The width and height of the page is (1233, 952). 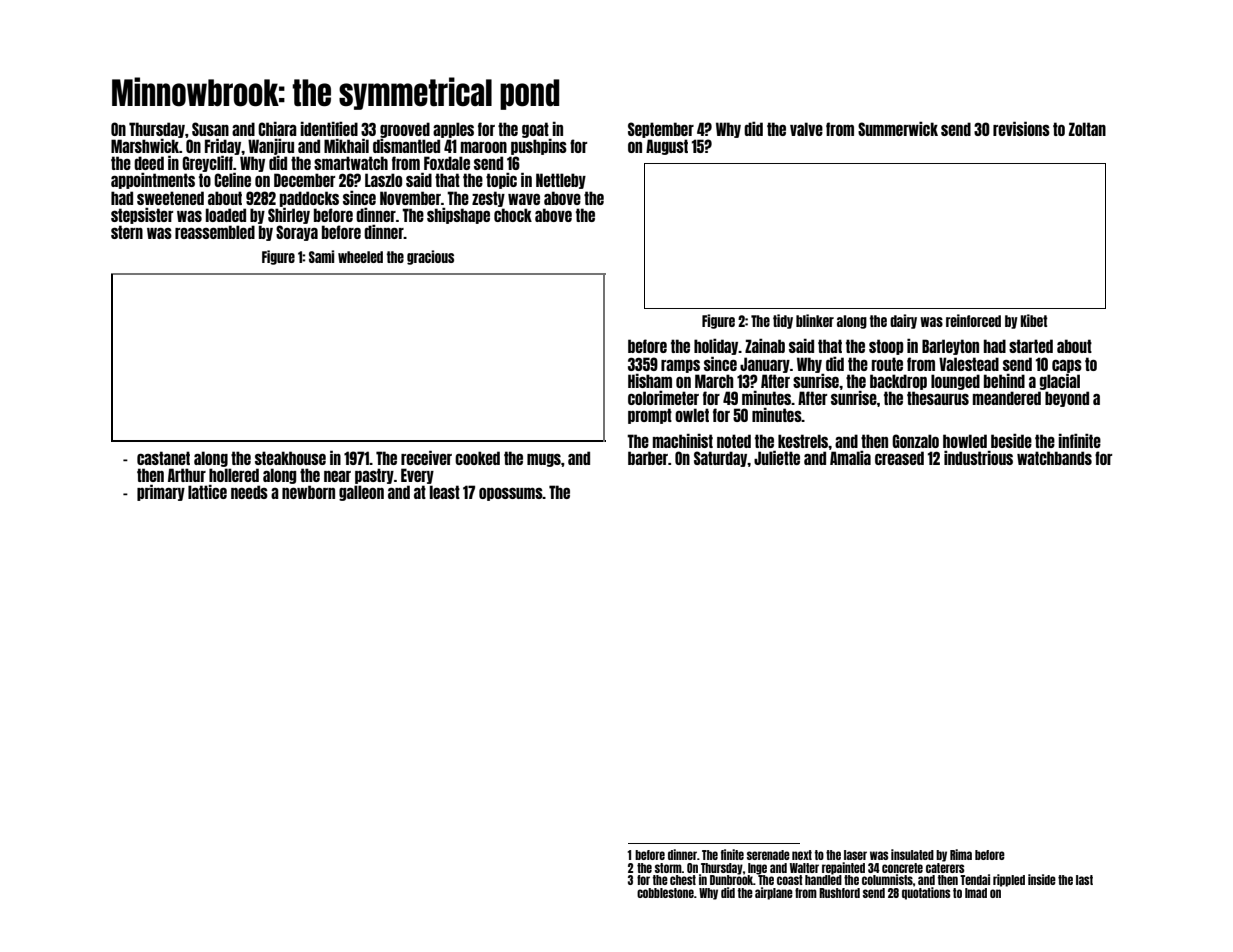 What do you see at coordinates (665, 893) in the page?
I see `cobblestone` at bounding box center [665, 893].
